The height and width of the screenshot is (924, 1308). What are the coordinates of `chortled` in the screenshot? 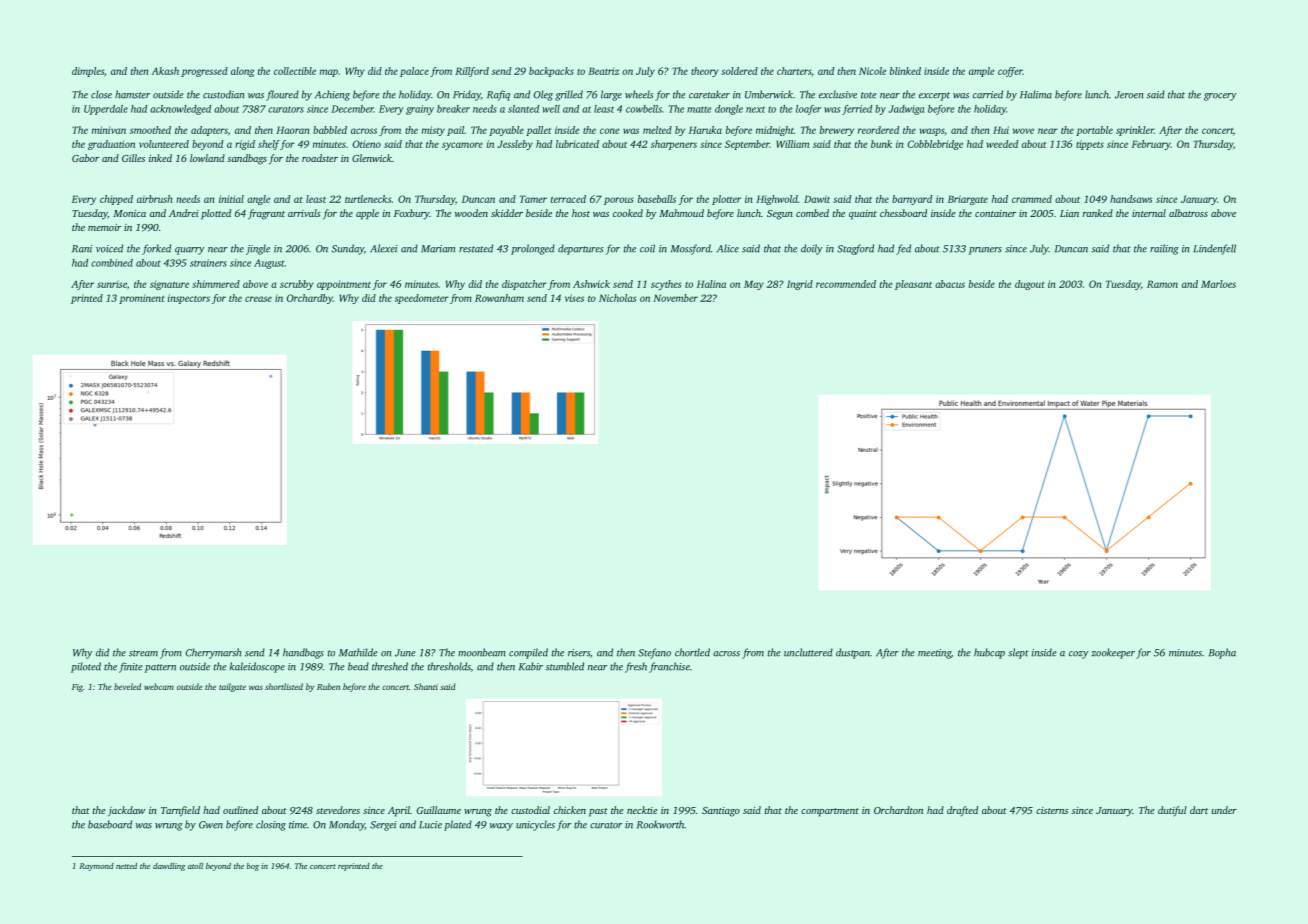 It's located at (692, 652).
